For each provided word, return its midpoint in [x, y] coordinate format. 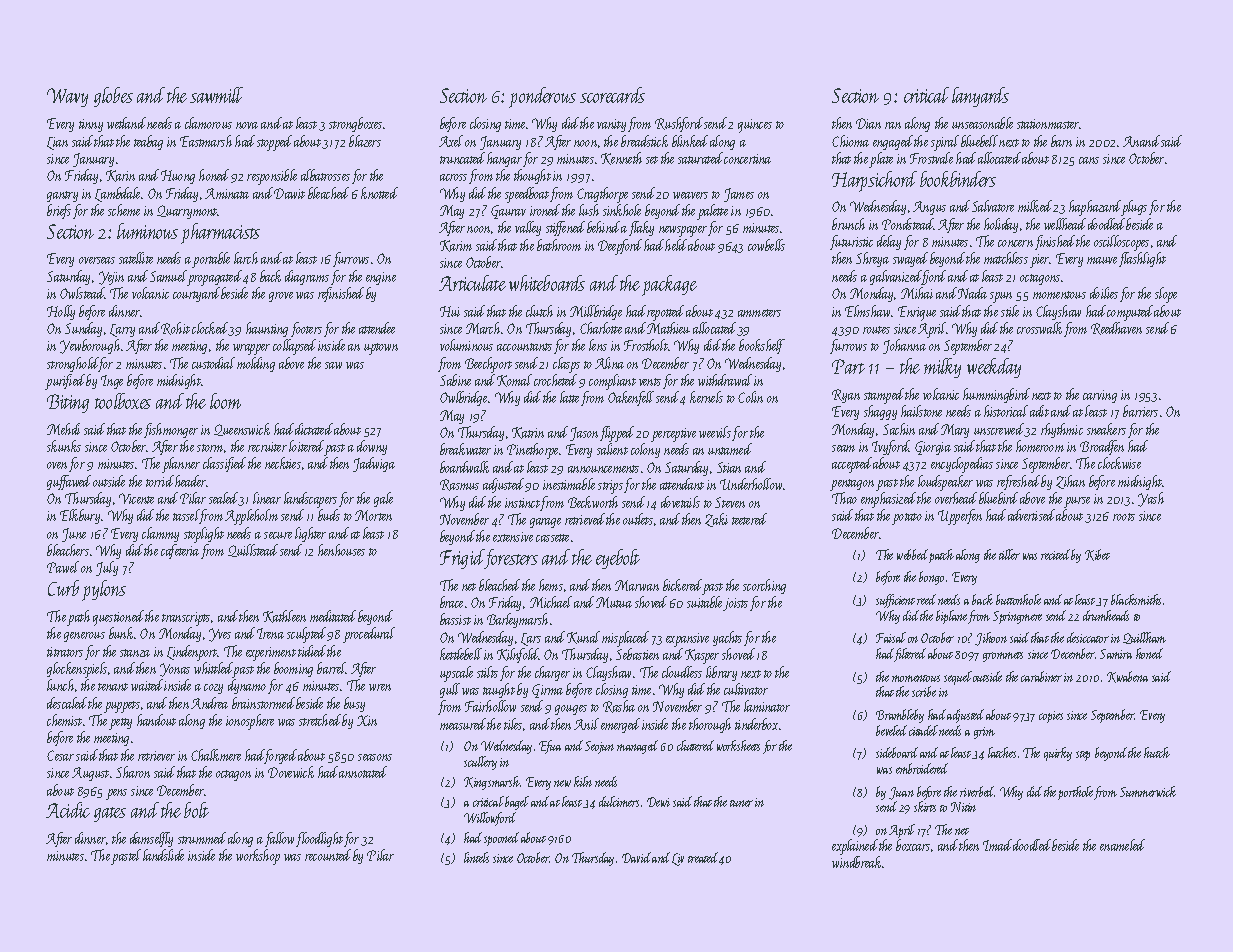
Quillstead [253, 550]
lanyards [980, 97]
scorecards [612, 95]
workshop [258, 857]
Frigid [462, 559]
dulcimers [619, 801]
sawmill [216, 95]
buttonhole [1018, 599]
